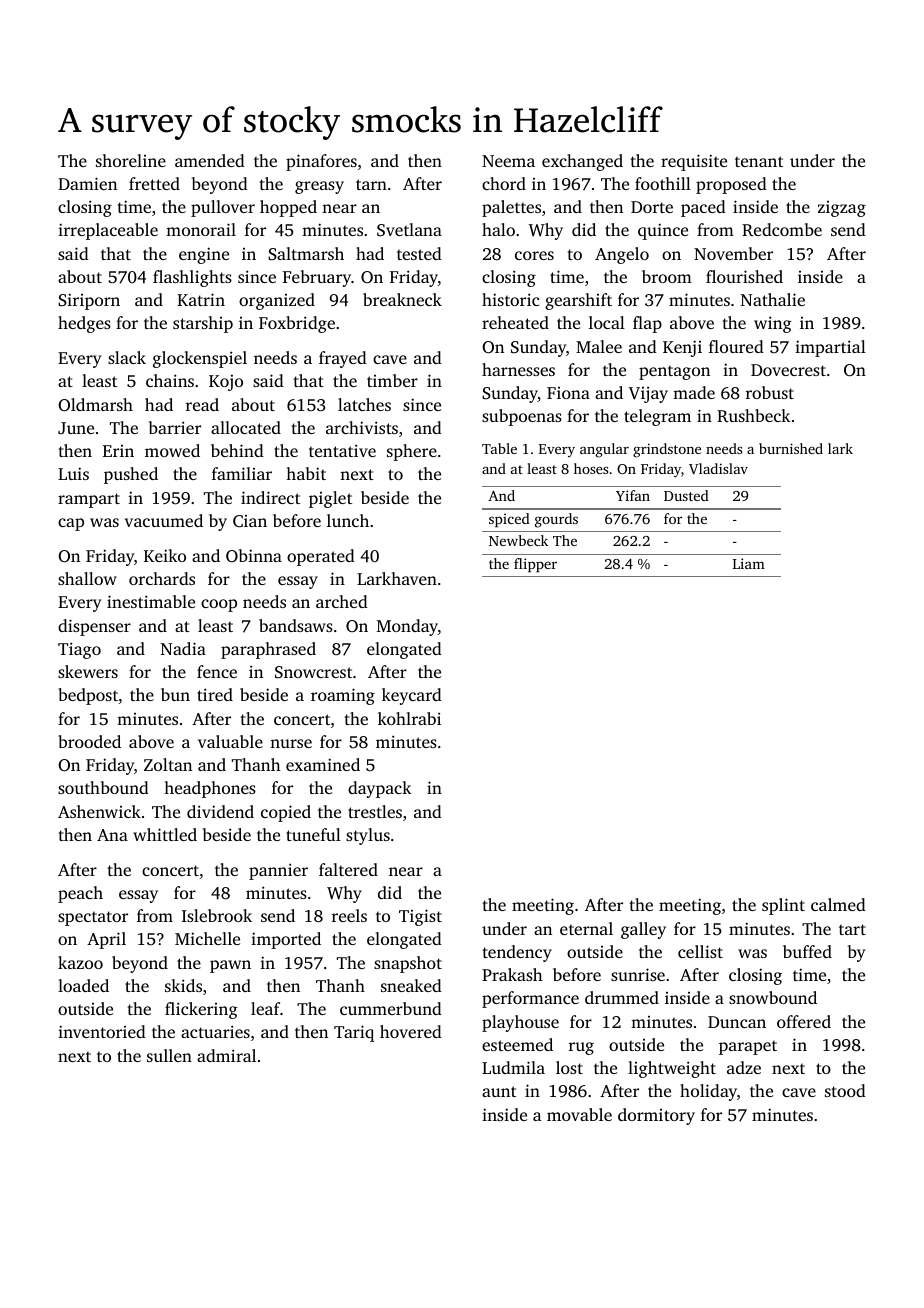  What do you see at coordinates (254, 555) in the screenshot?
I see `Obinna` at bounding box center [254, 555].
